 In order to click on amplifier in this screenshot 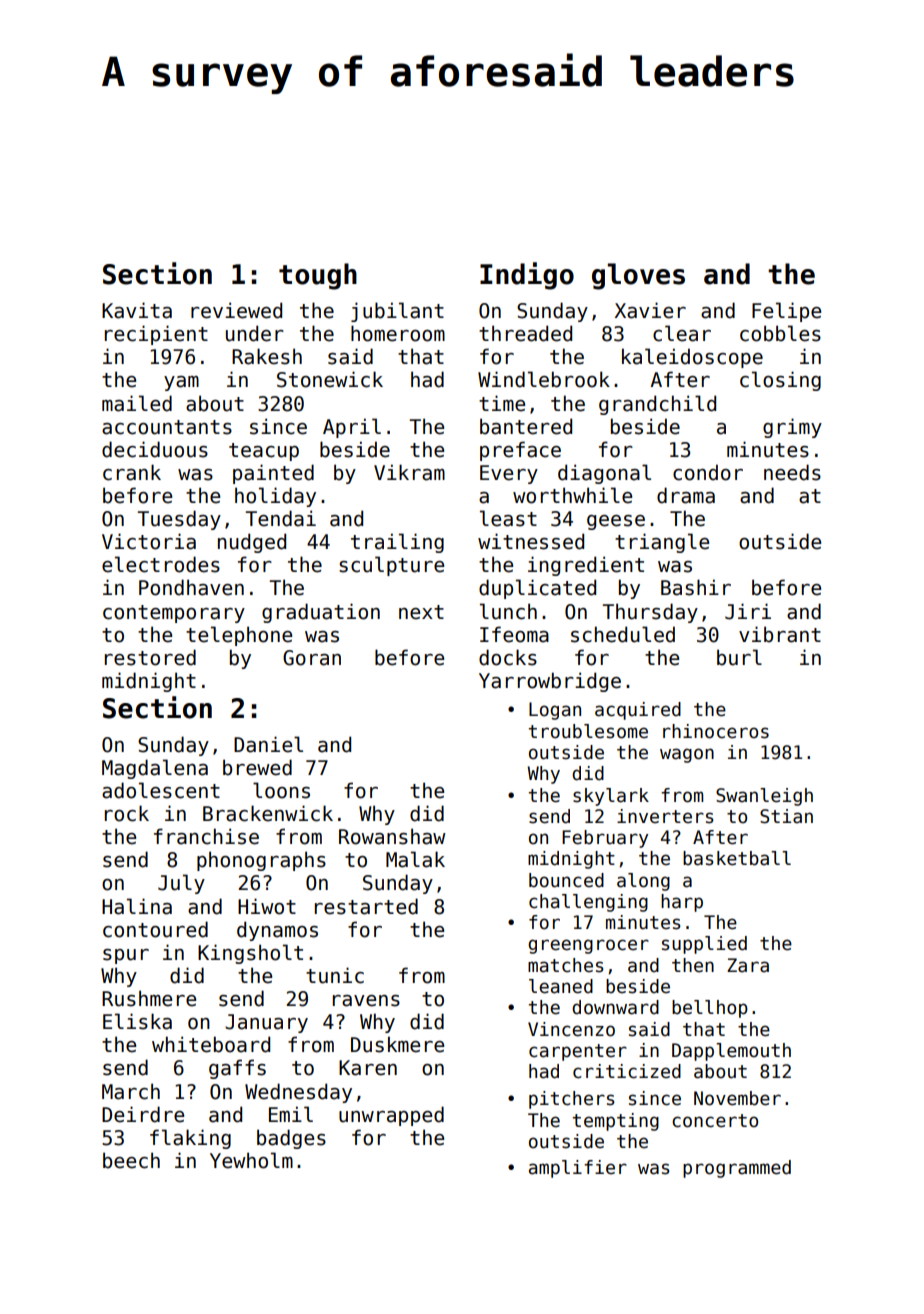, I will do `click(578, 1169)`.
